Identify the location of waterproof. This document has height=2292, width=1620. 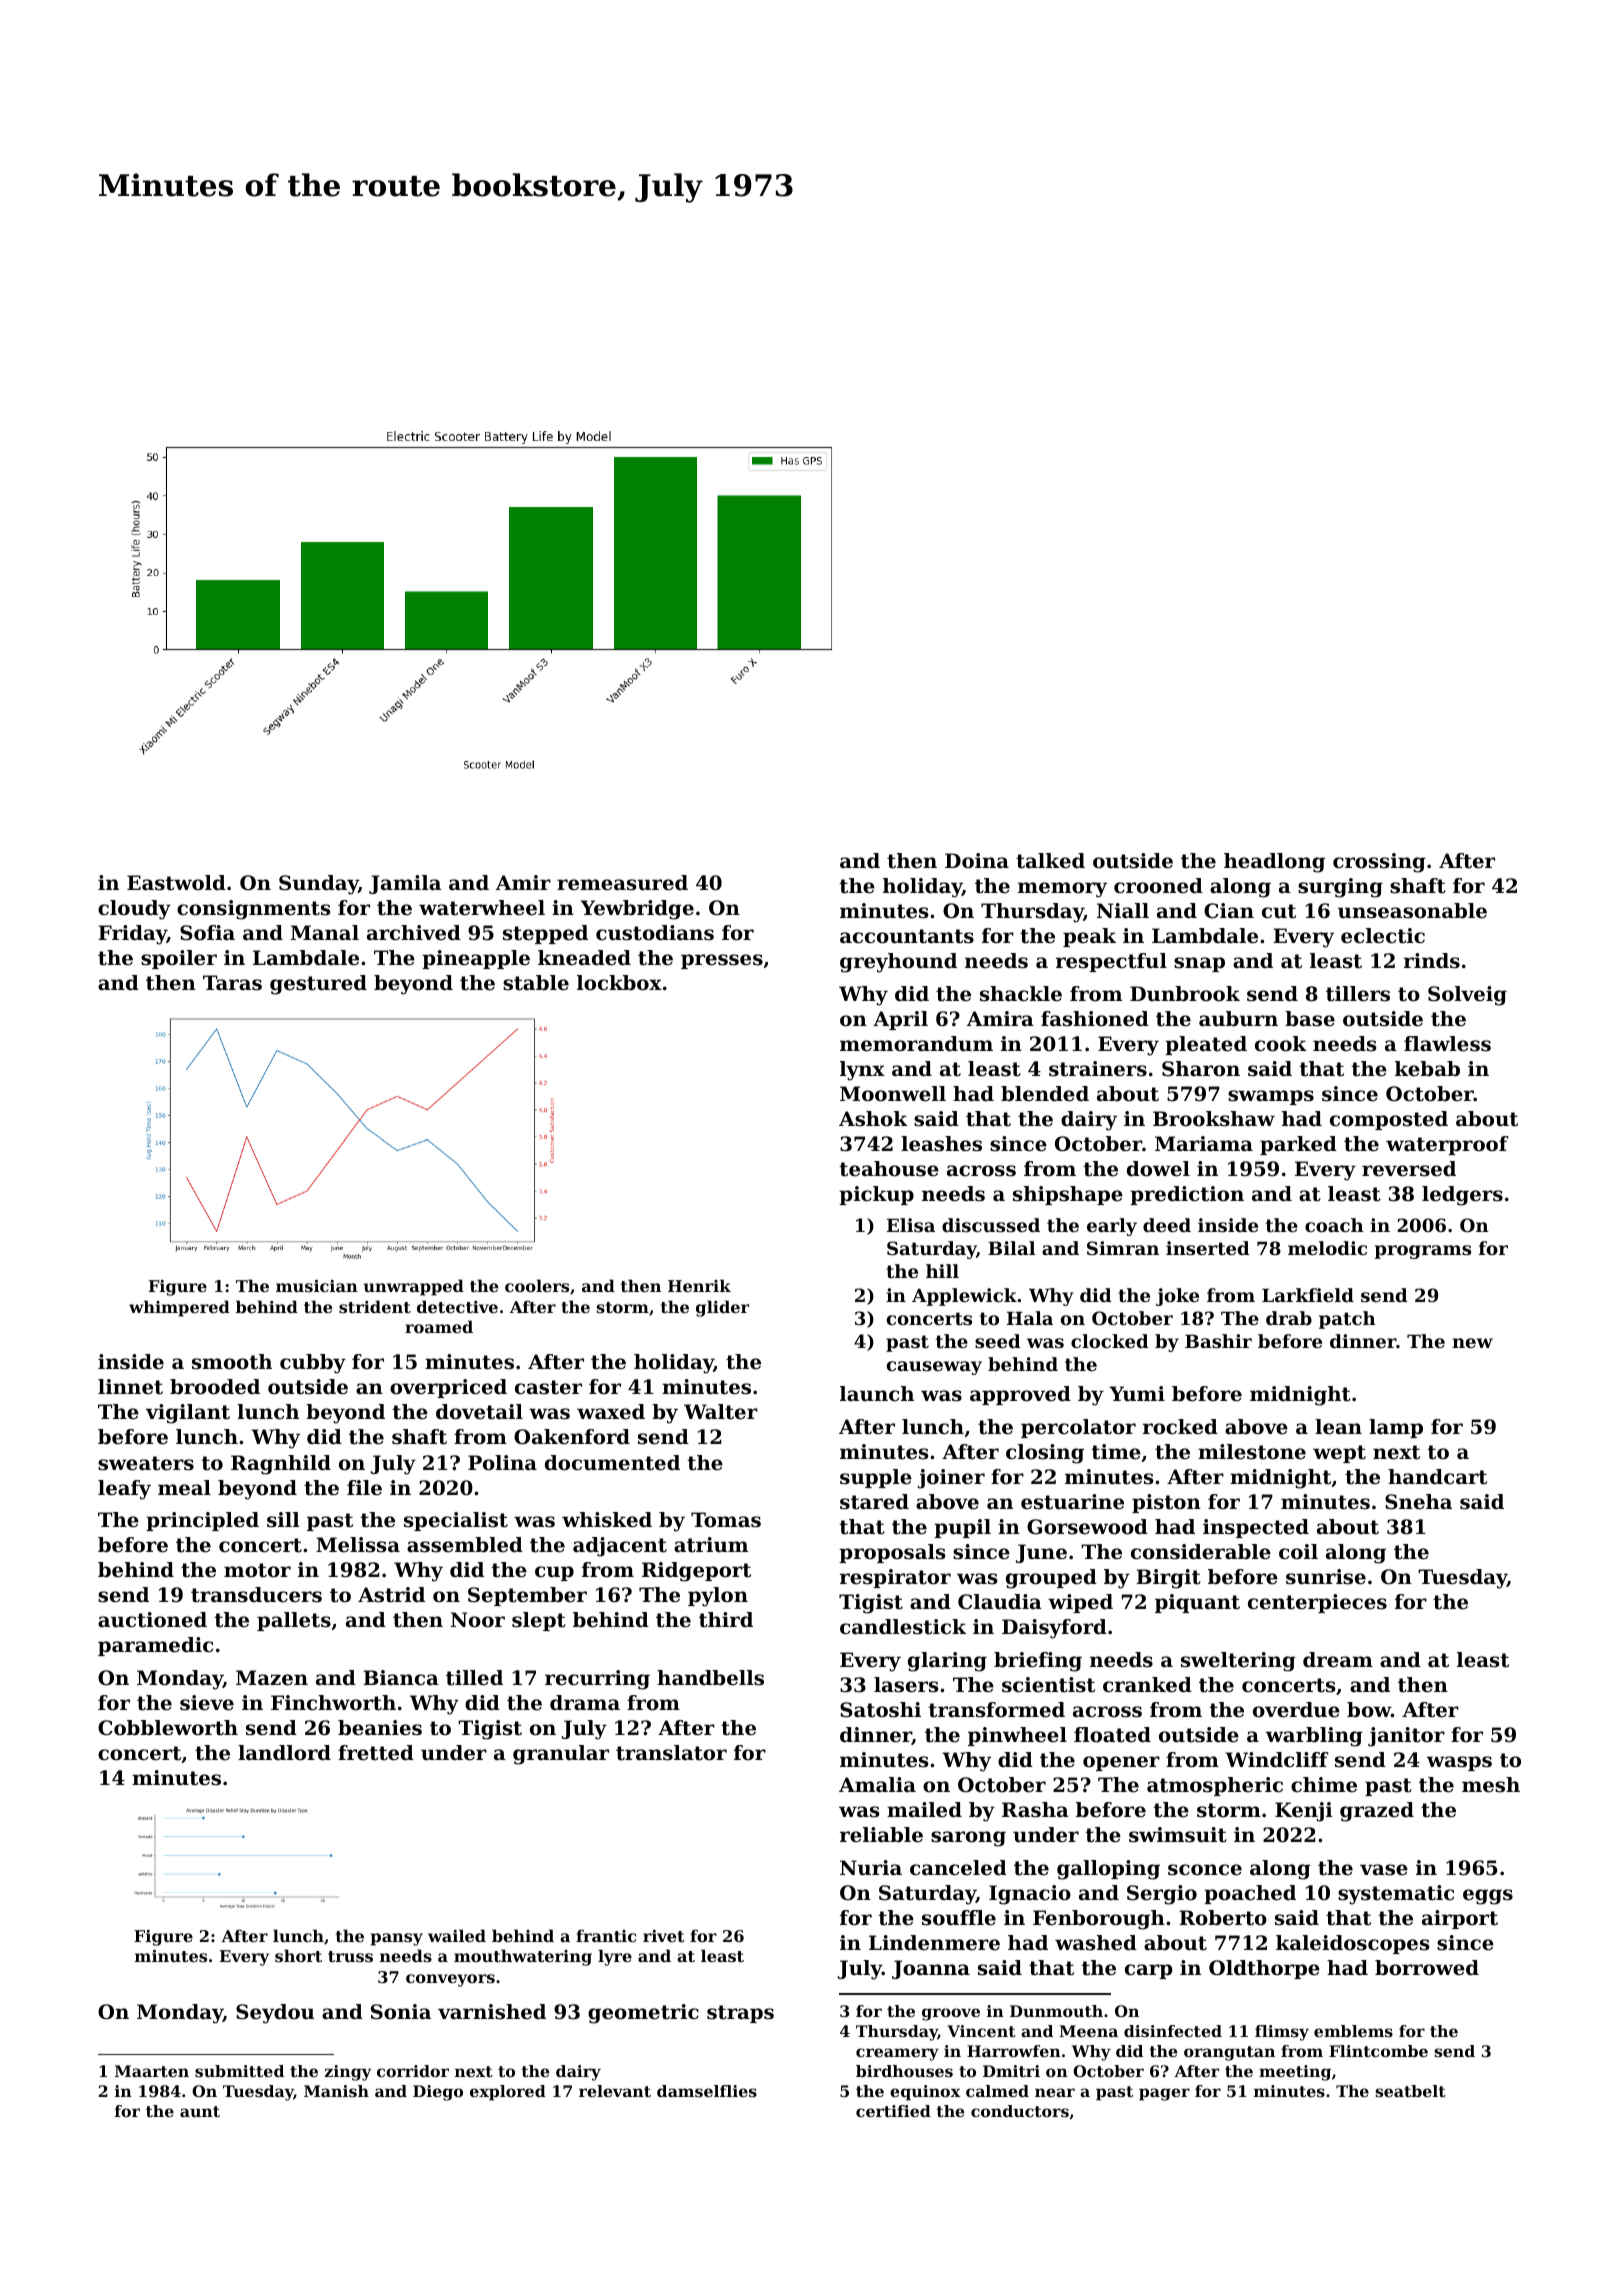
(1447, 1145).
